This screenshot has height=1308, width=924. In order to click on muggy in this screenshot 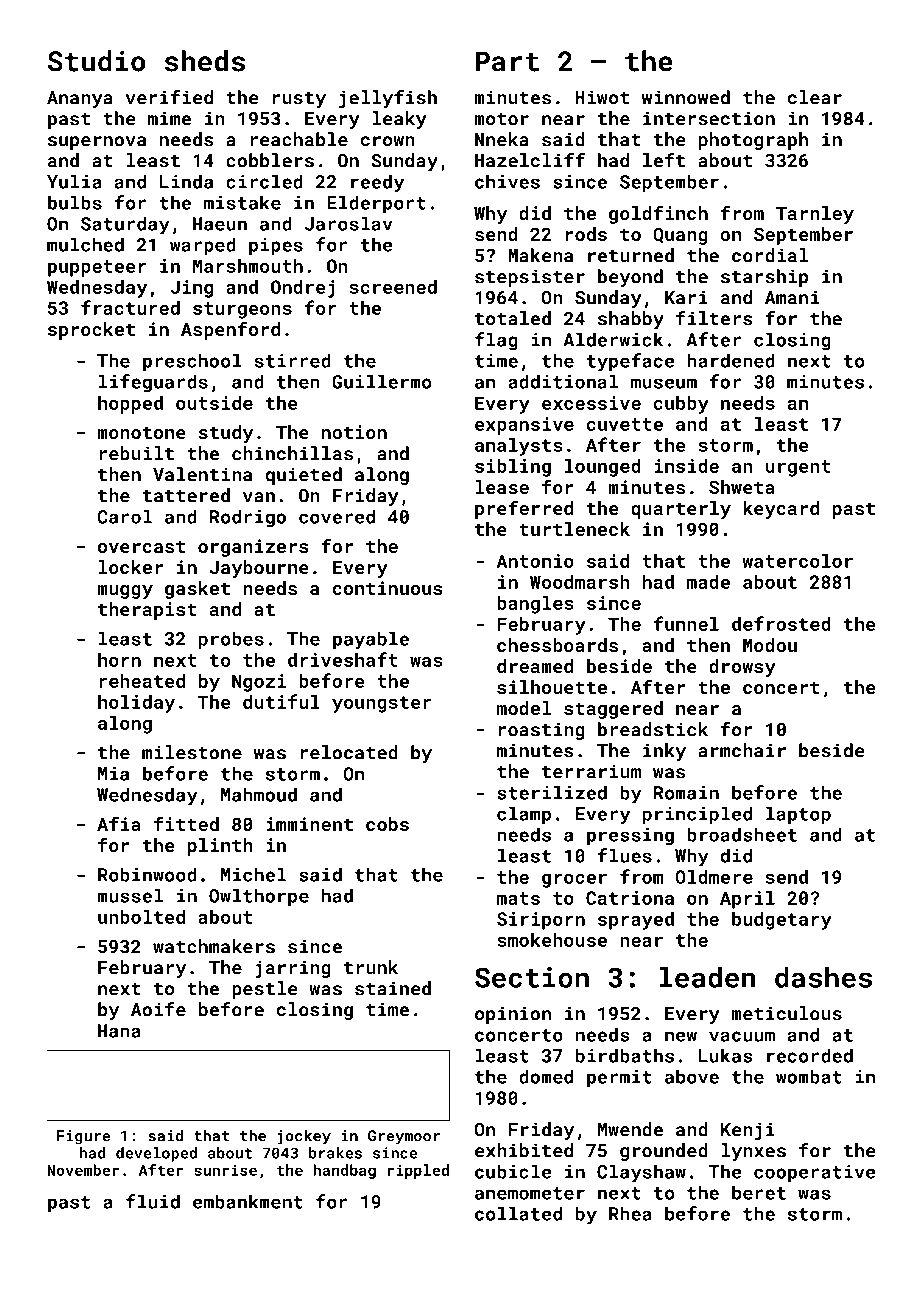, I will do `click(125, 592)`.
